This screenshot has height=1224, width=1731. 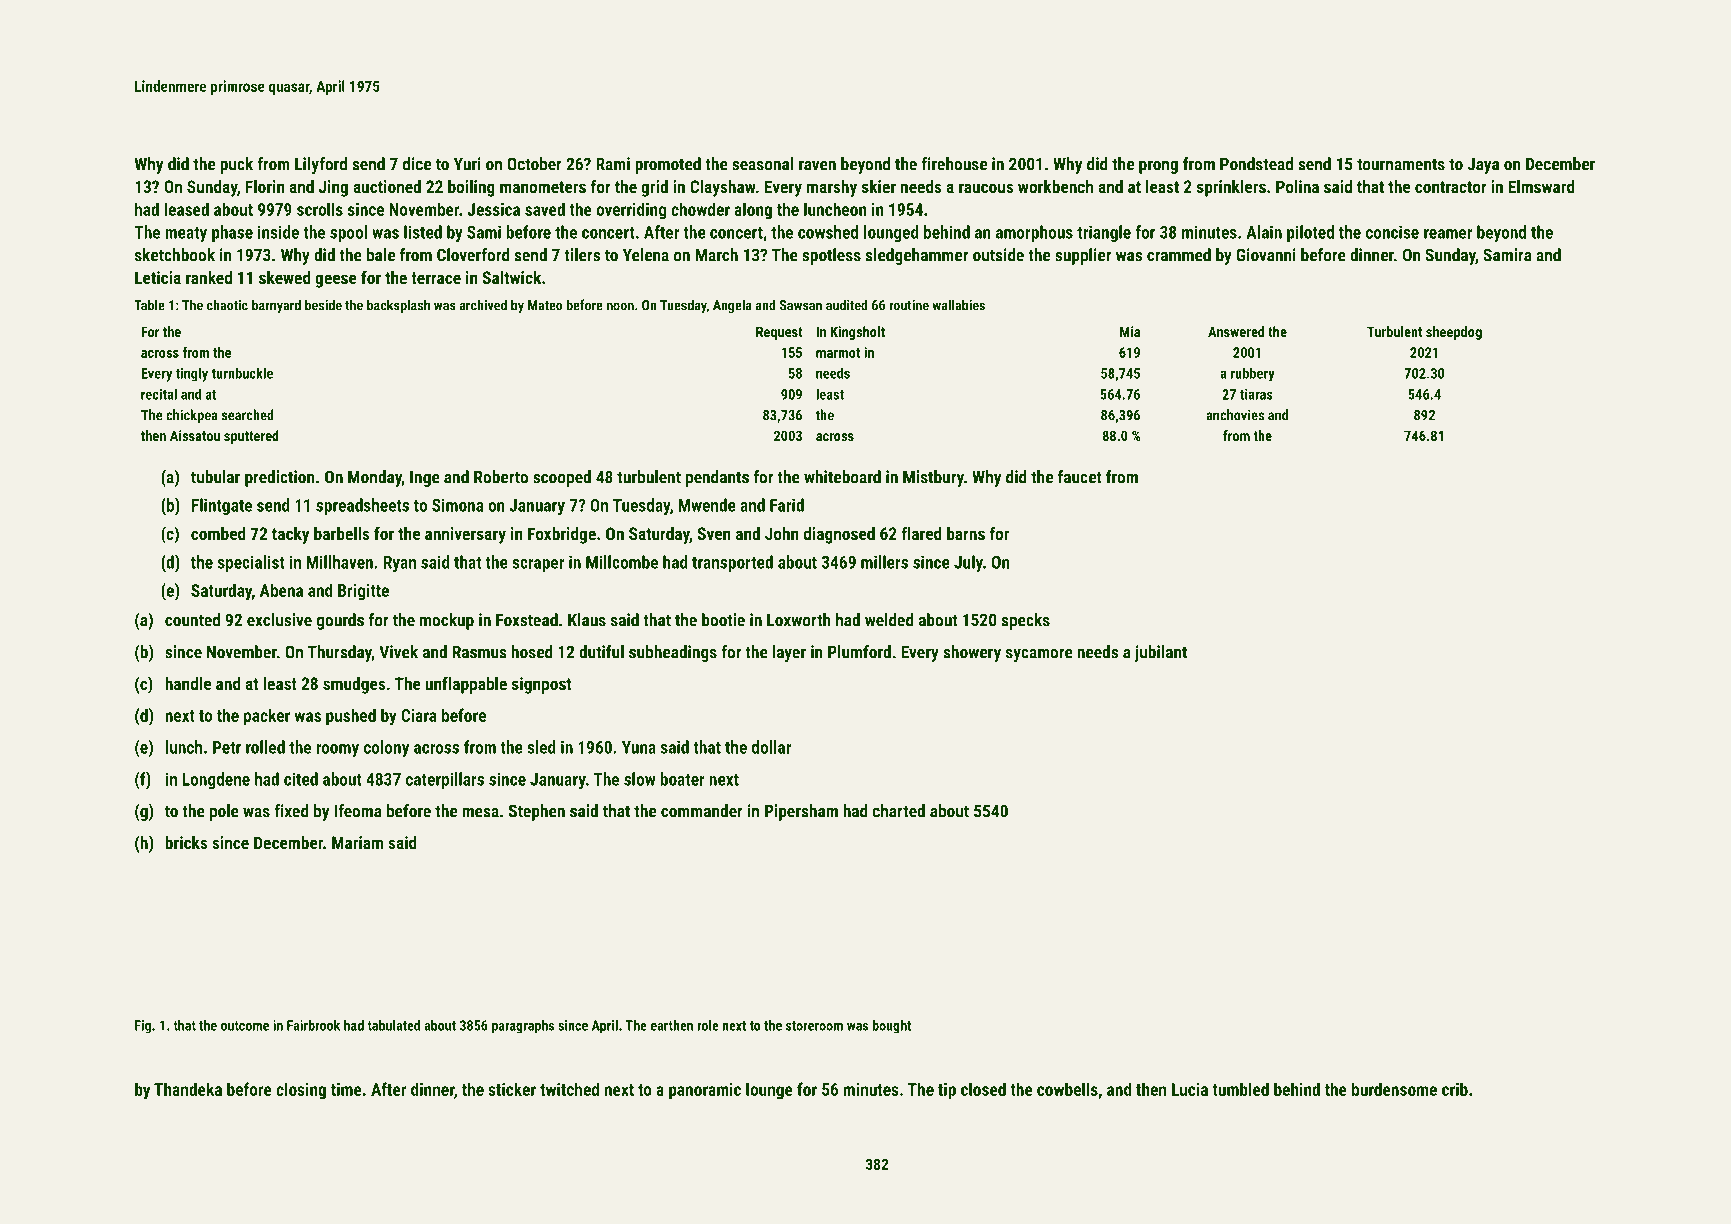 What do you see at coordinates (188, 1089) in the screenshot?
I see `Thandeka` at bounding box center [188, 1089].
